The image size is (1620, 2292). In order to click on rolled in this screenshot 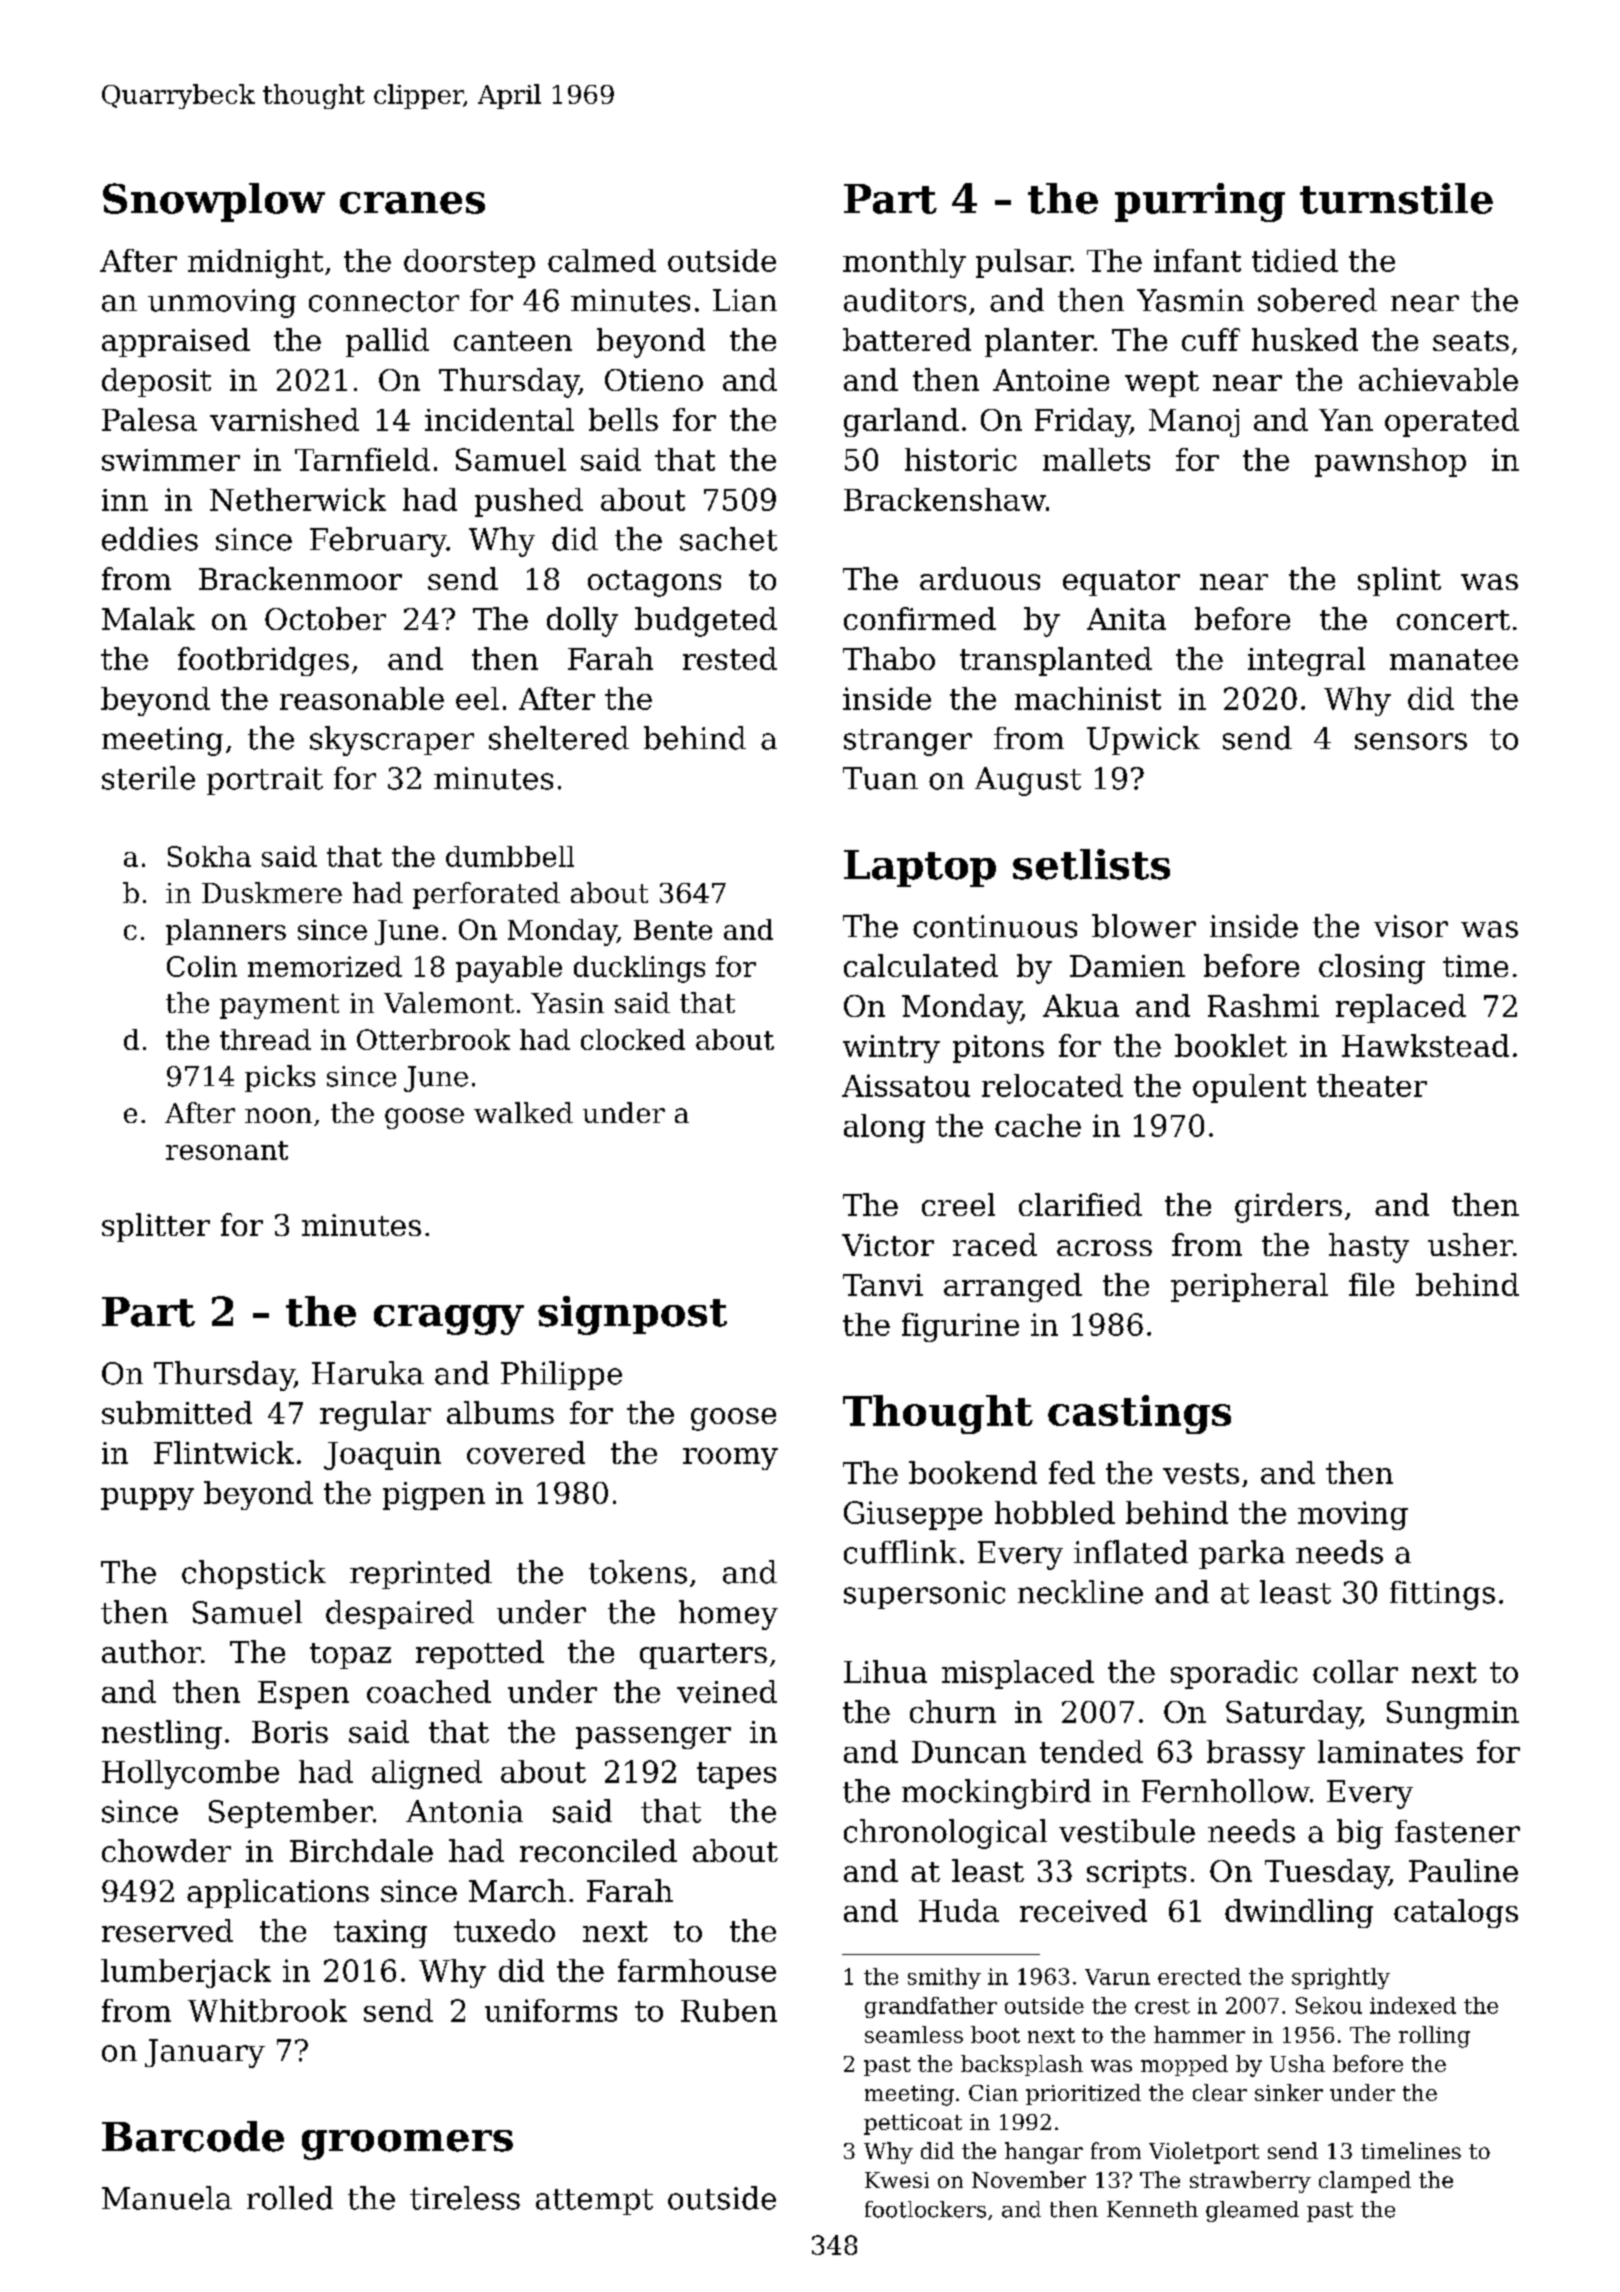, I will do `click(290, 2198)`.
